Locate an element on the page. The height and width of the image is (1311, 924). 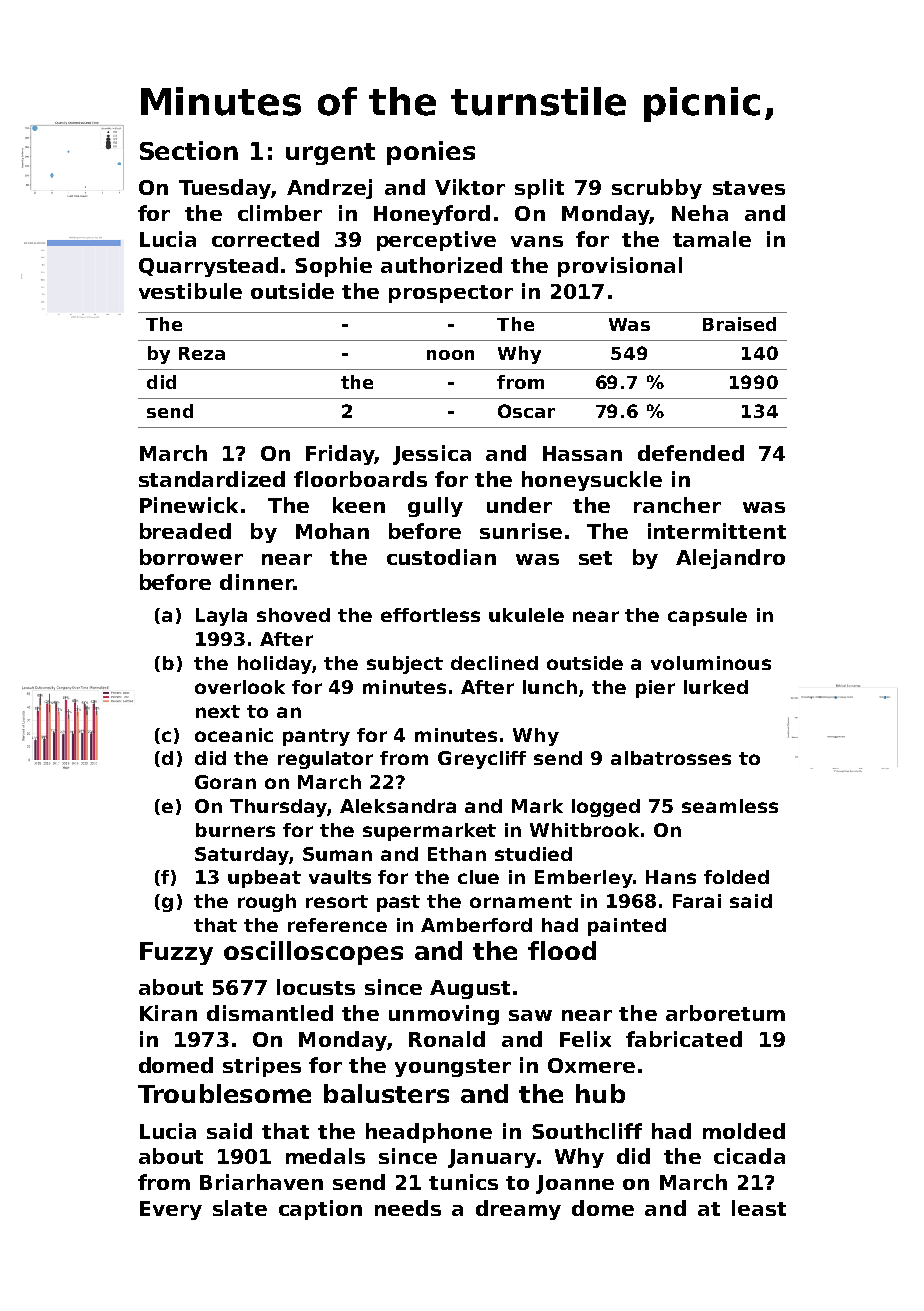
standardized is located at coordinates (212, 479).
